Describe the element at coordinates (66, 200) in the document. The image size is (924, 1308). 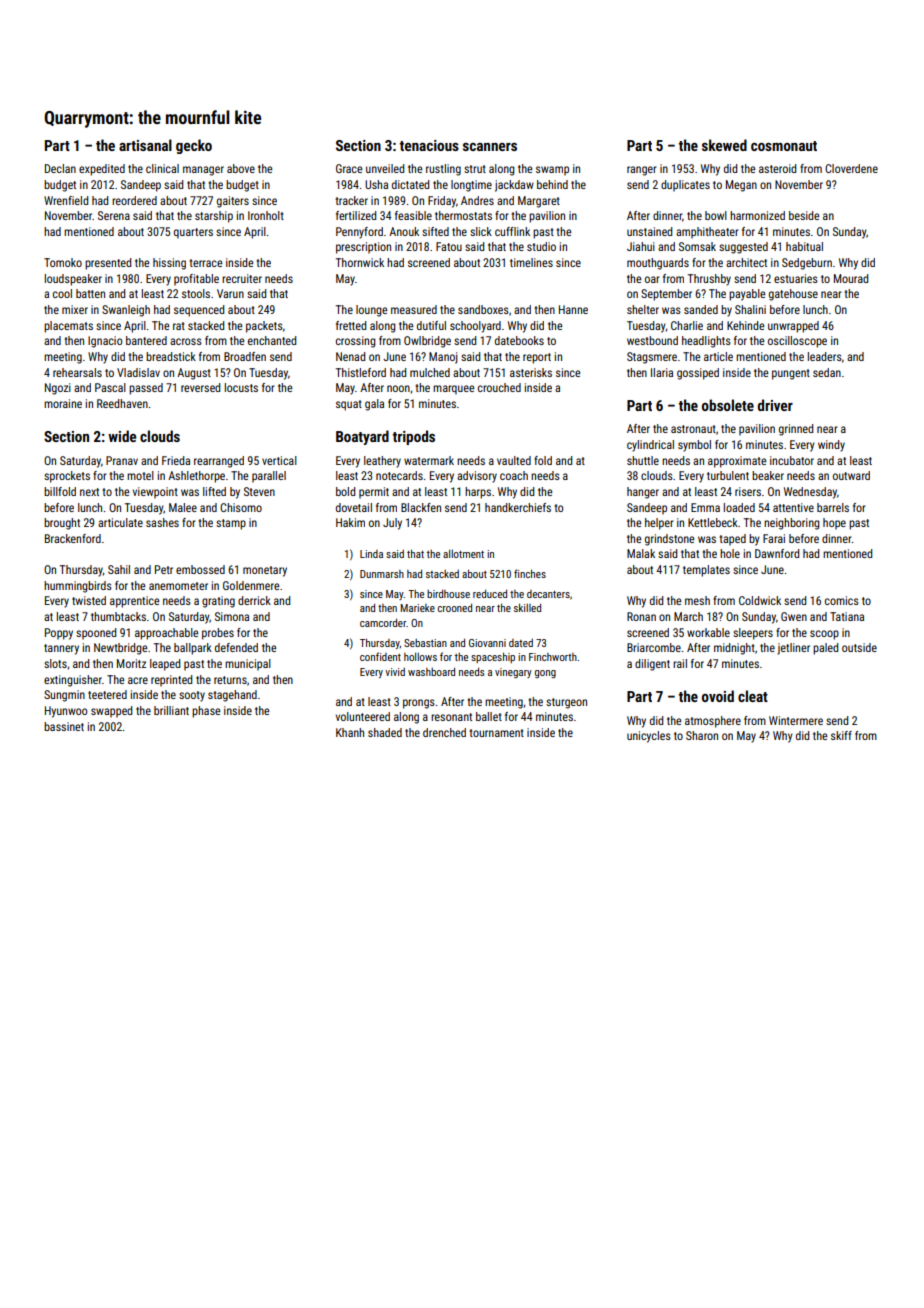
I see `Wrenfield` at that location.
